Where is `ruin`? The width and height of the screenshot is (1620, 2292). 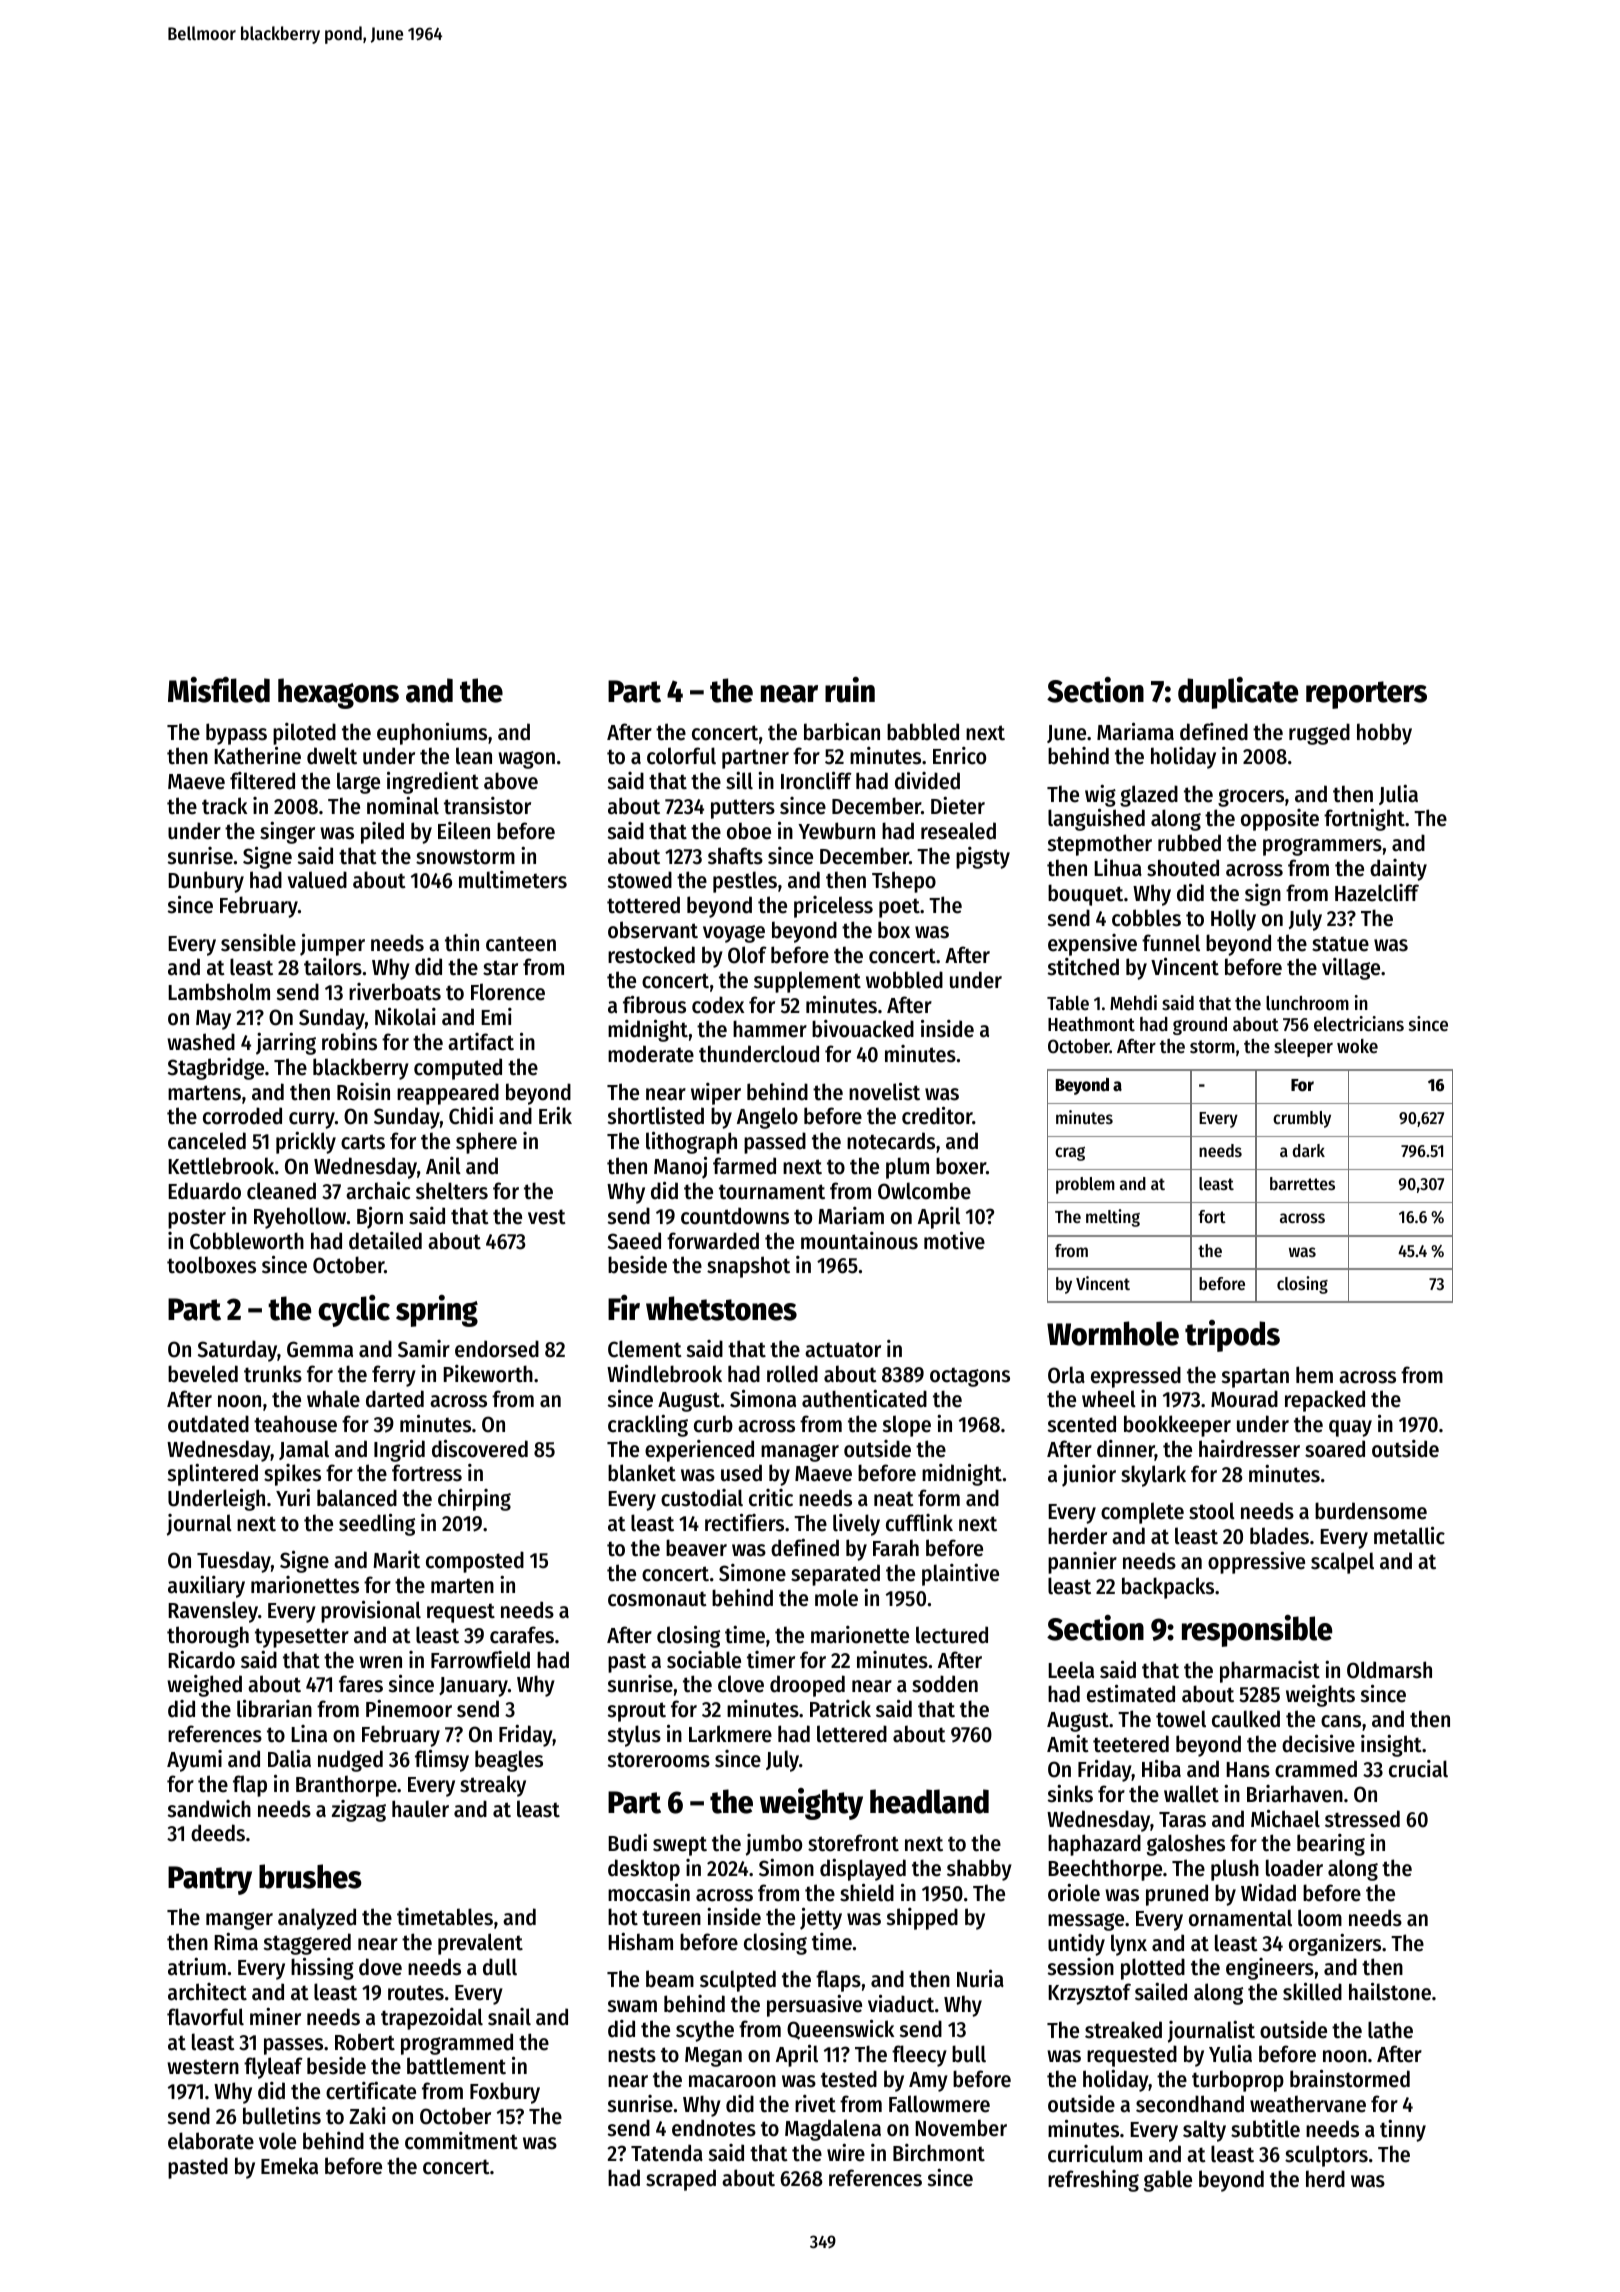 ruin is located at coordinates (850, 690).
